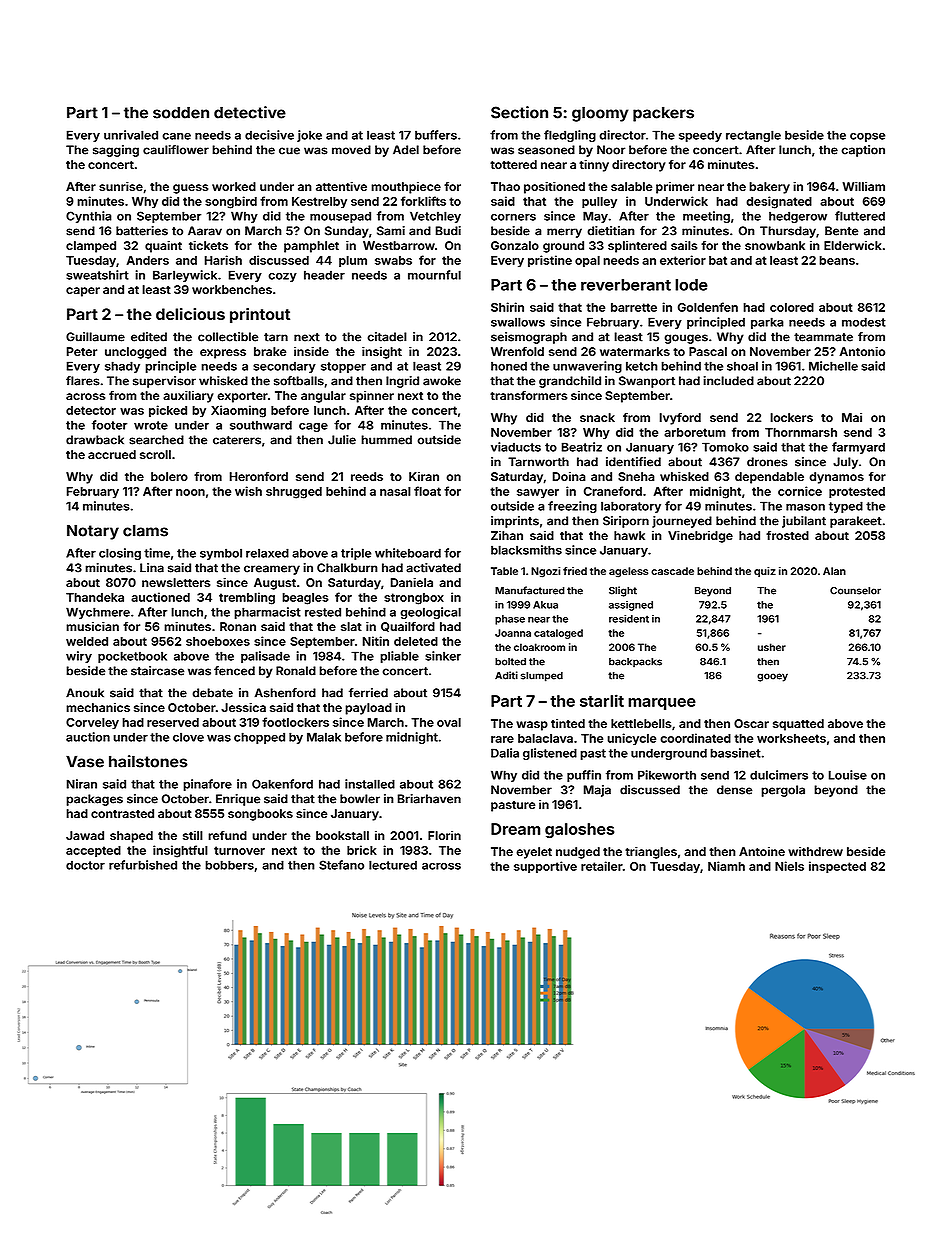 This document has width=952, height=1233. Describe the element at coordinates (519, 112) in the document. I see `Section` at that location.
